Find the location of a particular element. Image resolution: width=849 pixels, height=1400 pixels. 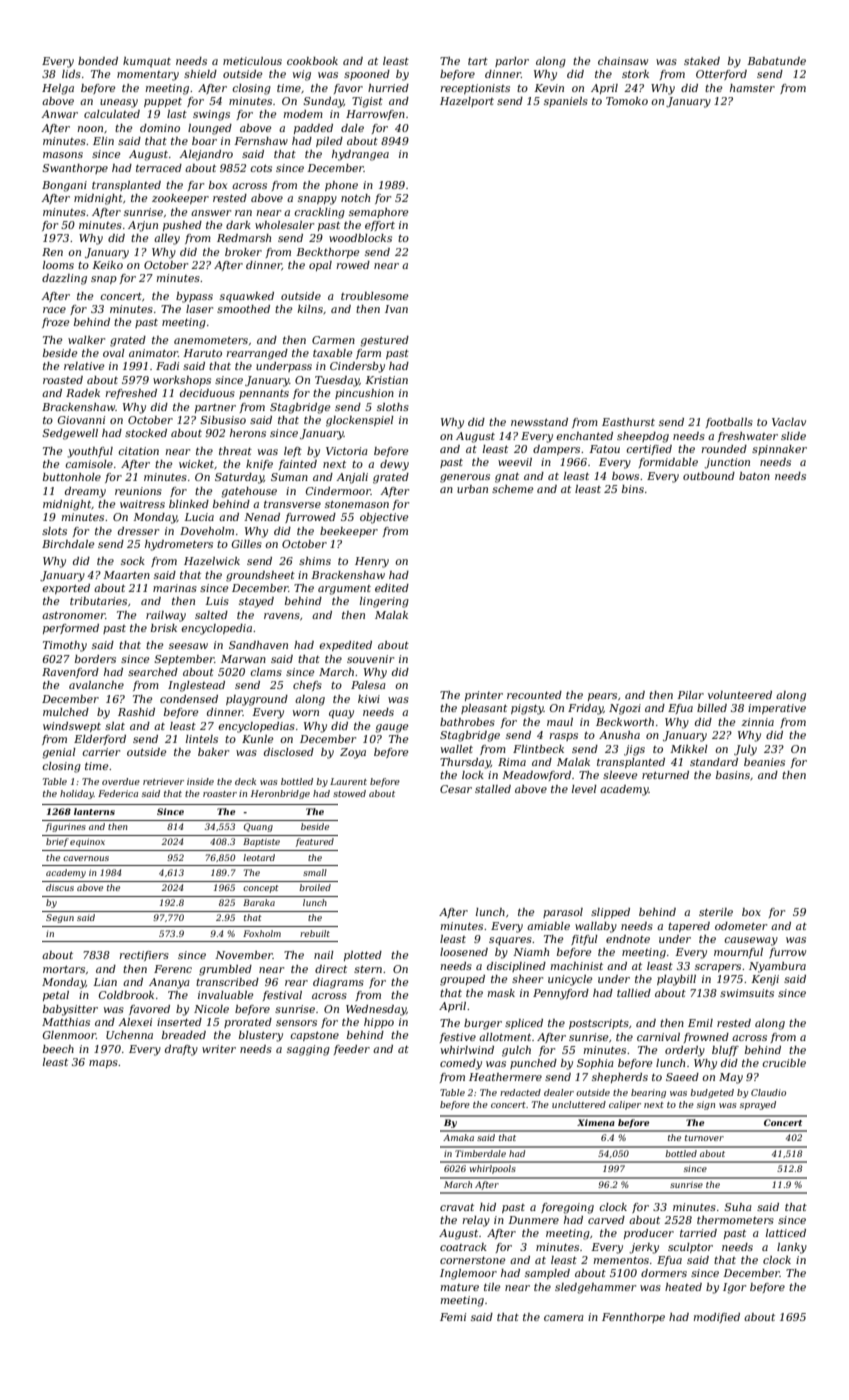

chainsaw is located at coordinates (623, 61).
